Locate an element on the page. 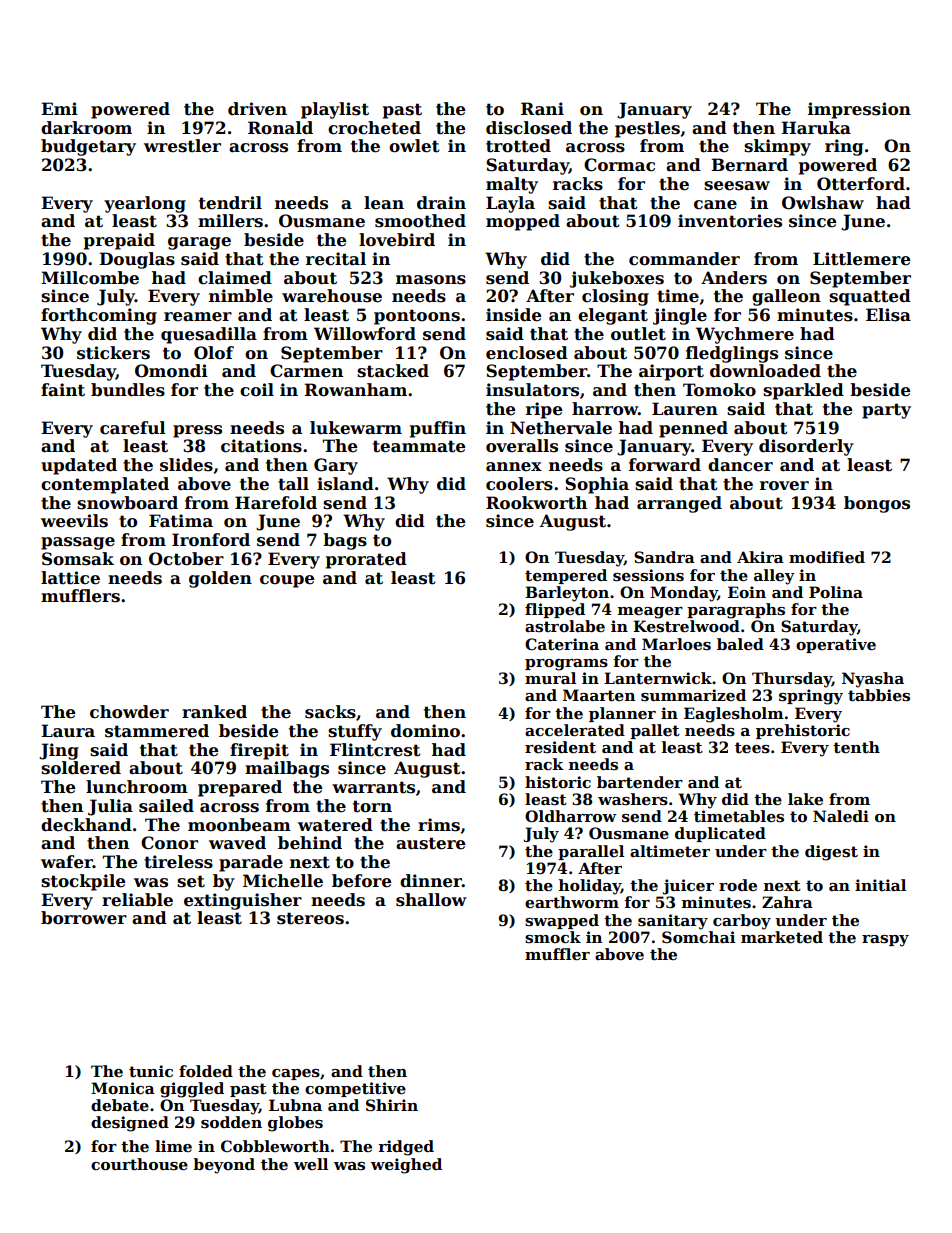 The width and height of the image is (952, 1233). lean is located at coordinates (384, 203).
